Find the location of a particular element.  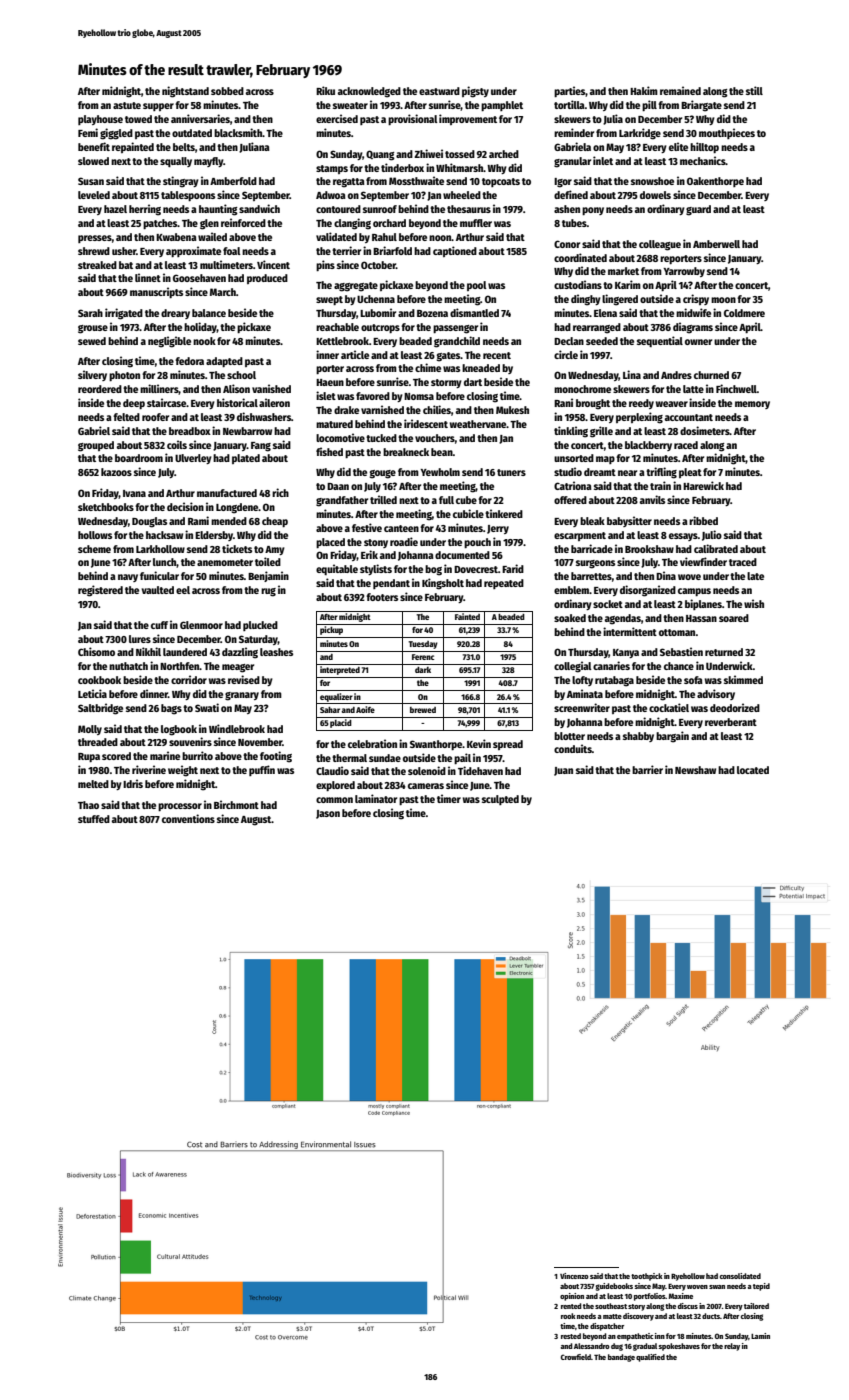

hacksaw is located at coordinates (164, 535).
